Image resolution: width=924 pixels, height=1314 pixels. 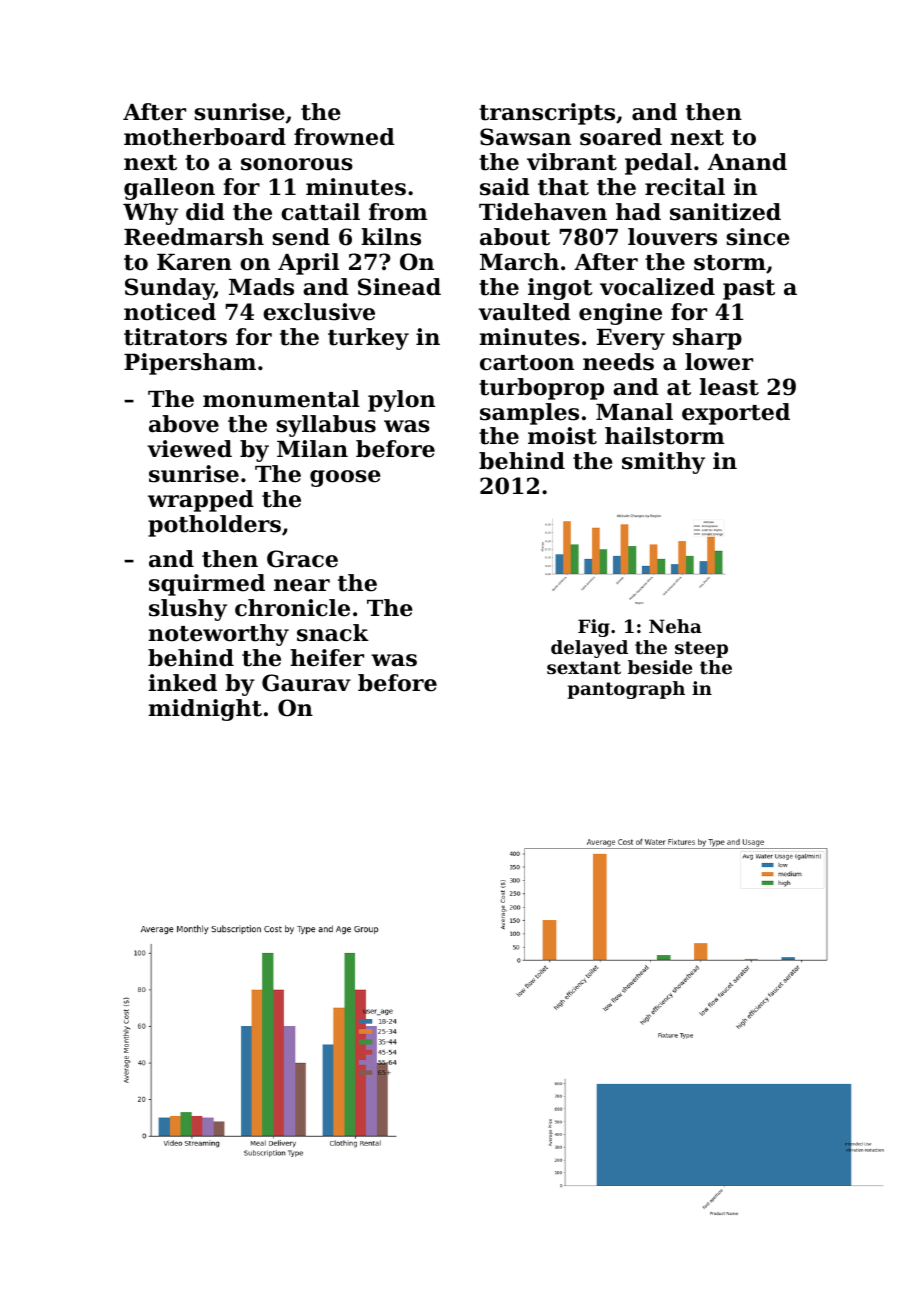 I want to click on sanitized, so click(x=725, y=212).
